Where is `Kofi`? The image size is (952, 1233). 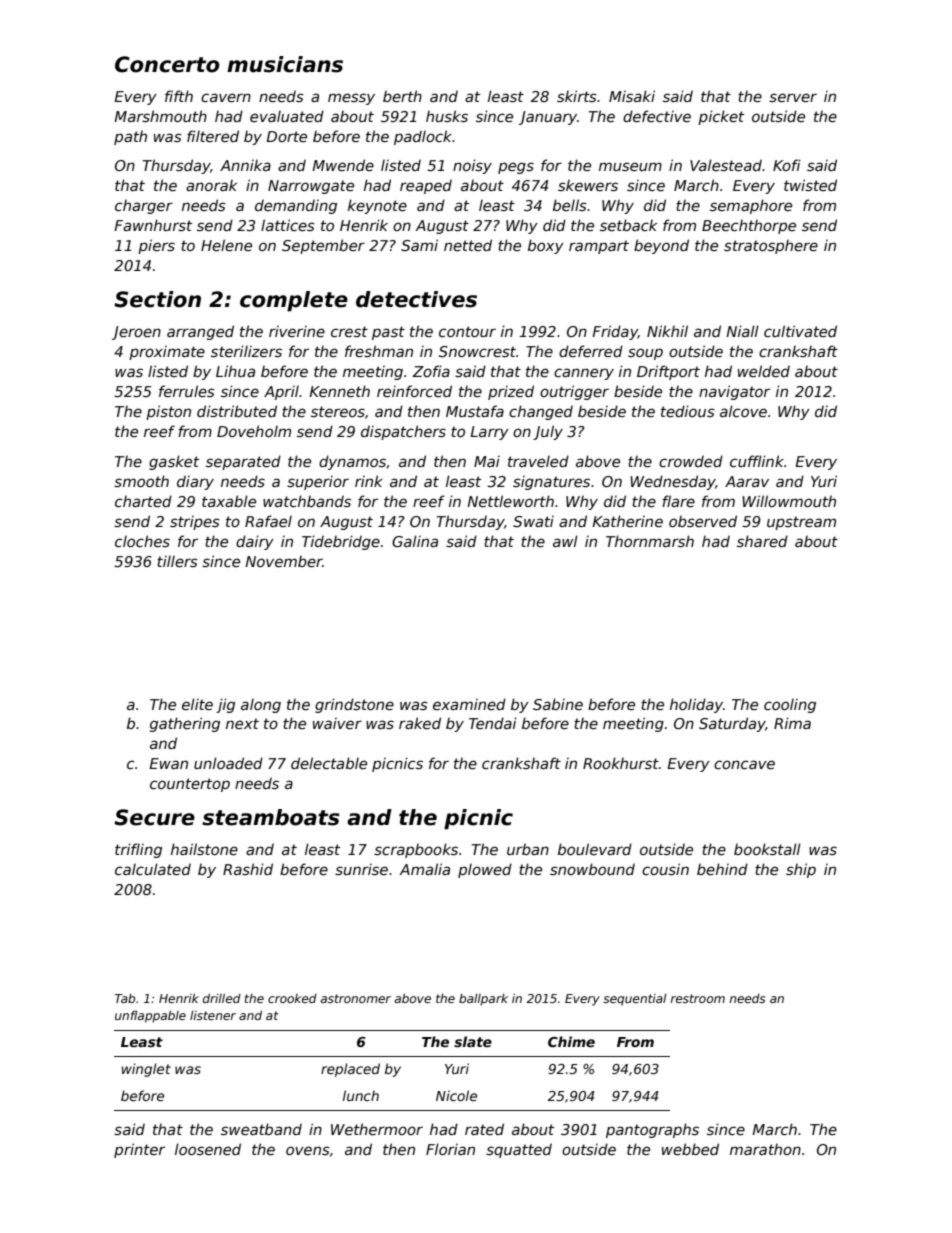 Kofi is located at coordinates (787, 165).
